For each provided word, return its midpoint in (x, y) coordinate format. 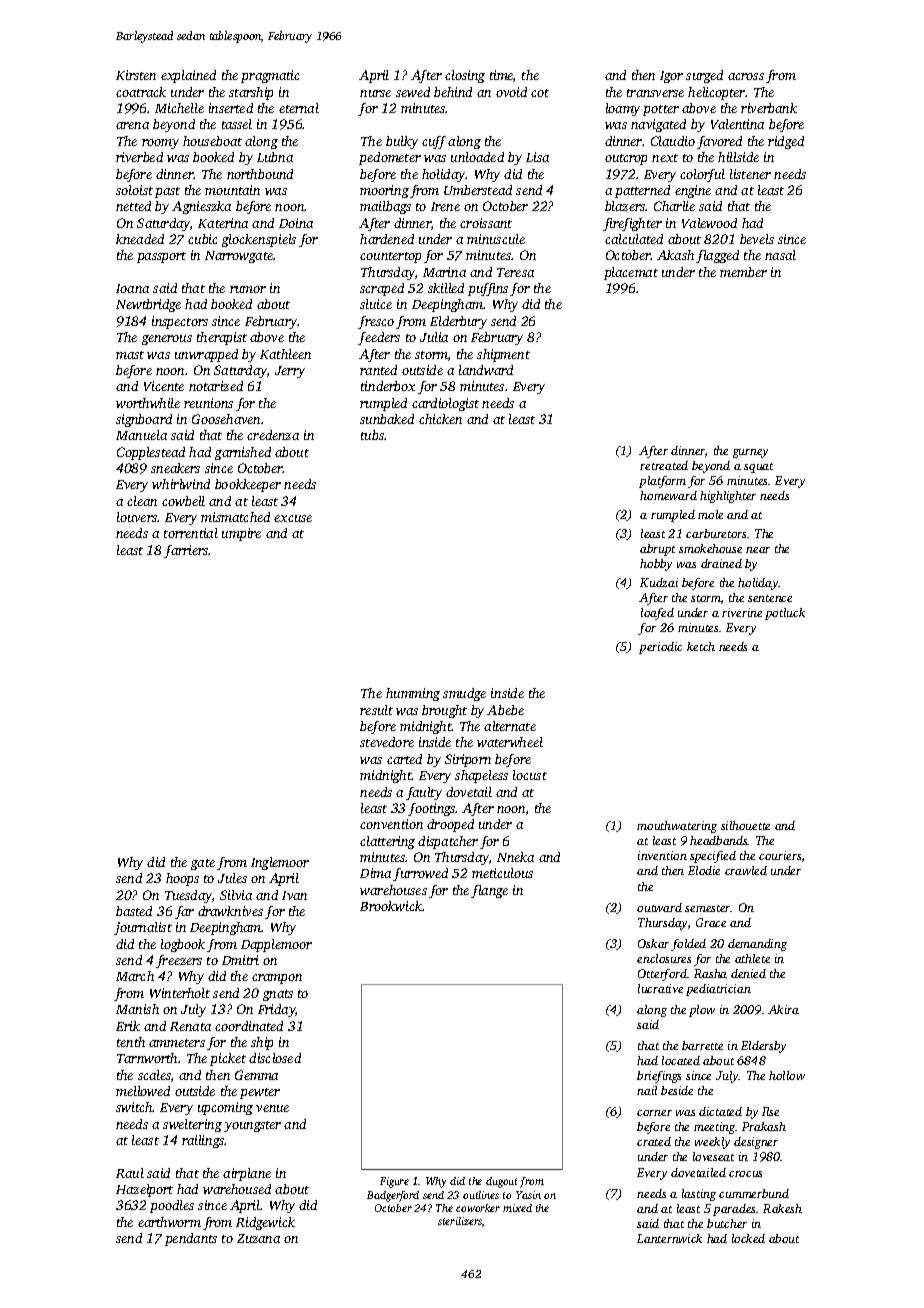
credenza (273, 435)
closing (465, 76)
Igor (671, 77)
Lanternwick (669, 1238)
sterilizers (460, 1221)
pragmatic (270, 76)
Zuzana (258, 1238)
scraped (382, 289)
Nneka (515, 857)
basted (134, 911)
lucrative (660, 988)
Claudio (673, 141)
